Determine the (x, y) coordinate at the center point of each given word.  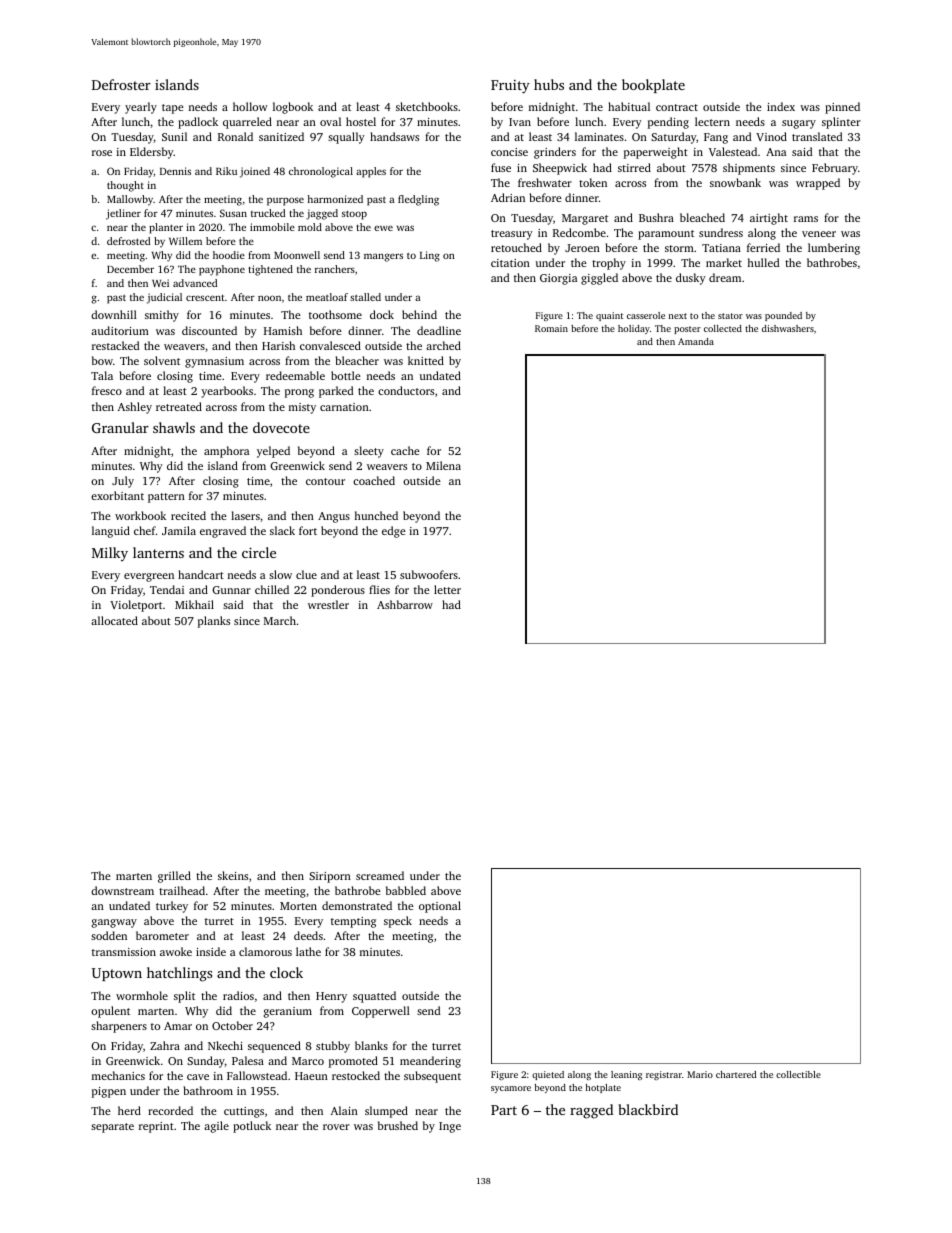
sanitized (281, 136)
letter (447, 589)
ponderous (338, 591)
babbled (406, 890)
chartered (736, 1074)
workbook (140, 515)
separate (112, 1128)
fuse (501, 167)
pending (668, 123)
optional (440, 907)
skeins (233, 875)
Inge (450, 1127)
